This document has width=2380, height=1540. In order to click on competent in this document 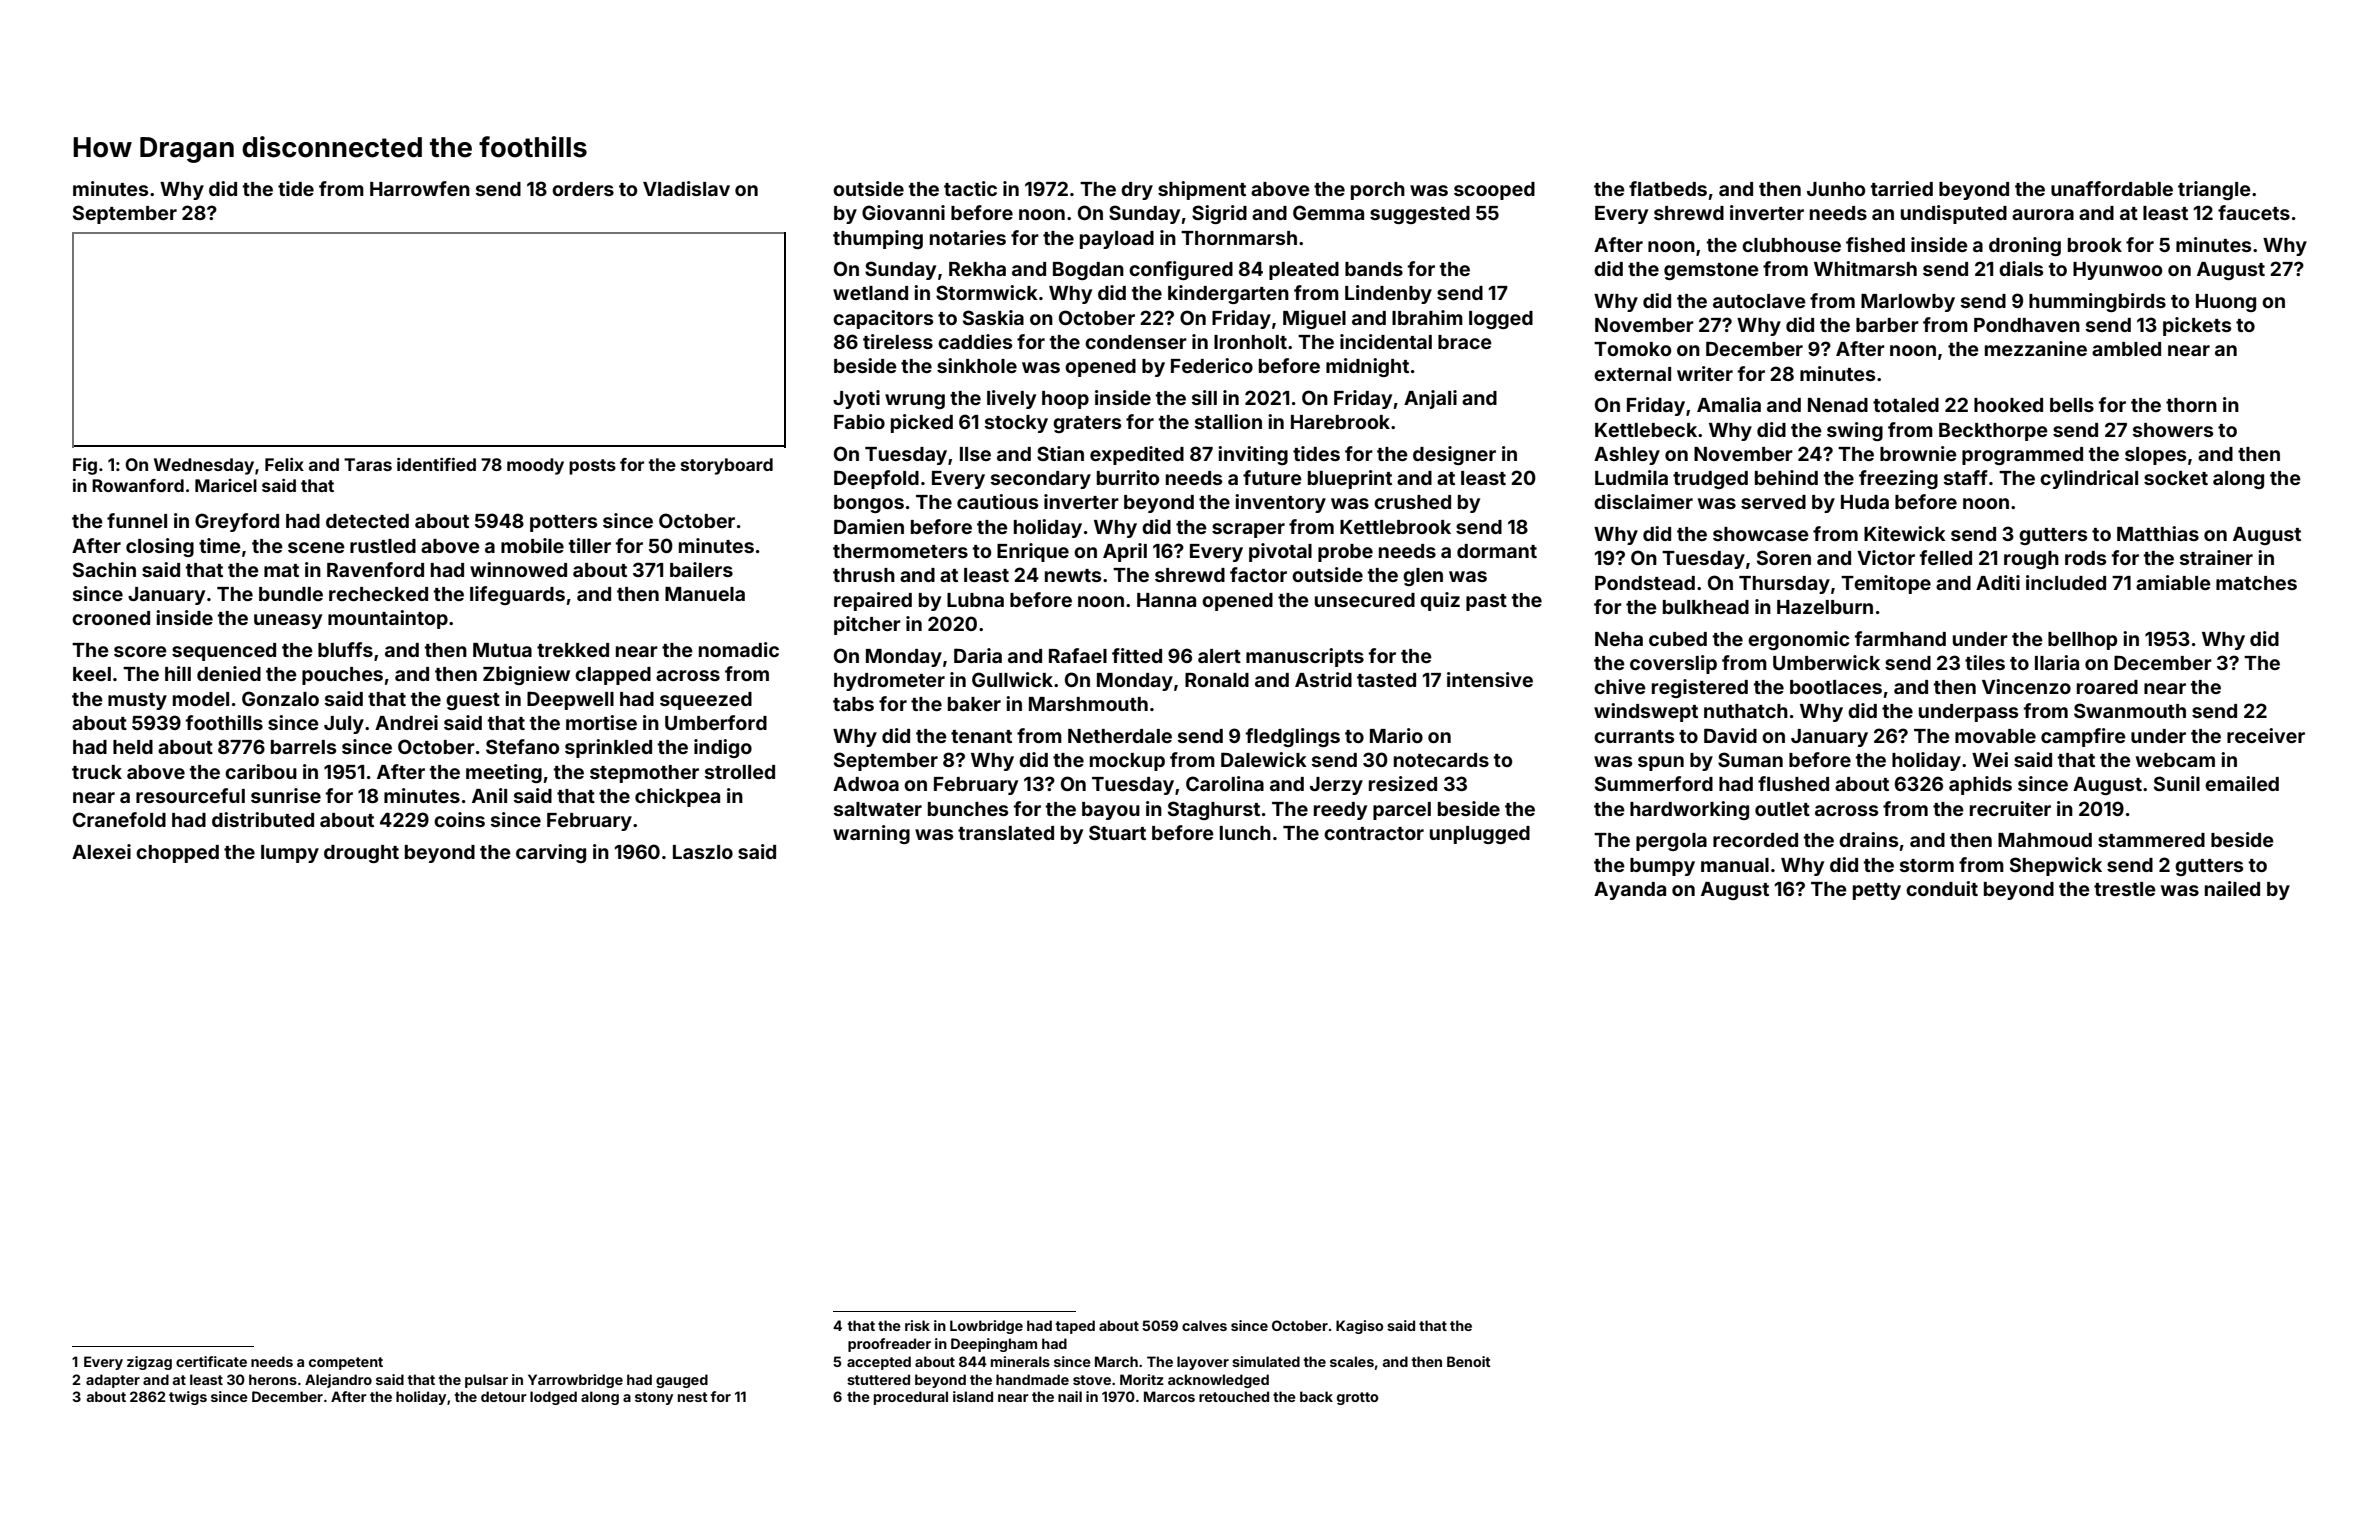, I will do `click(346, 1363)`.
